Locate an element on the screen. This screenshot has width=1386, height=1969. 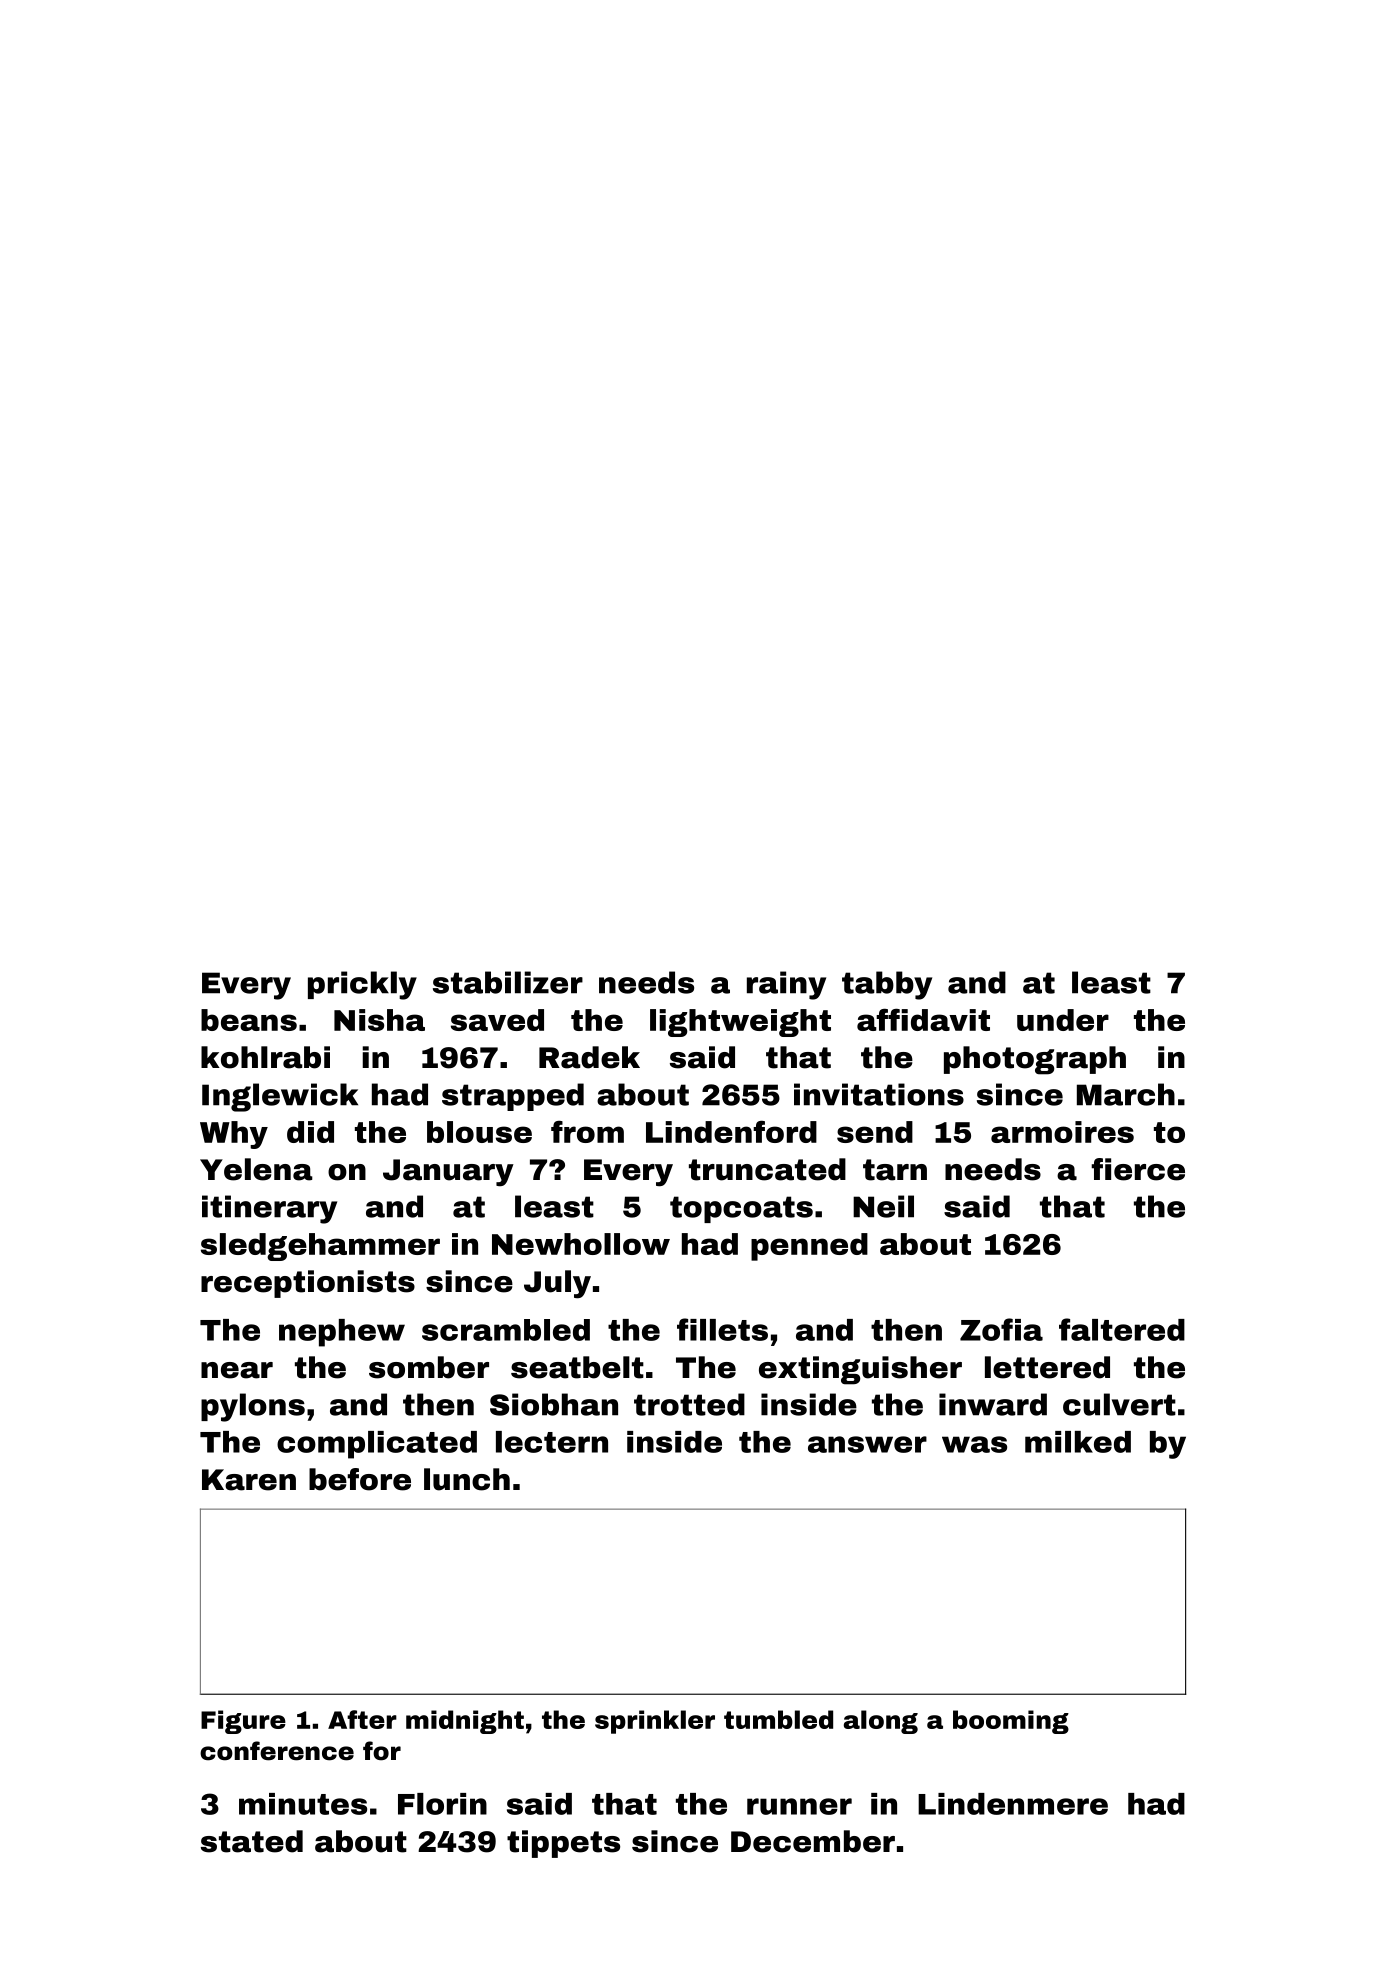
itinerary is located at coordinates (269, 1209).
